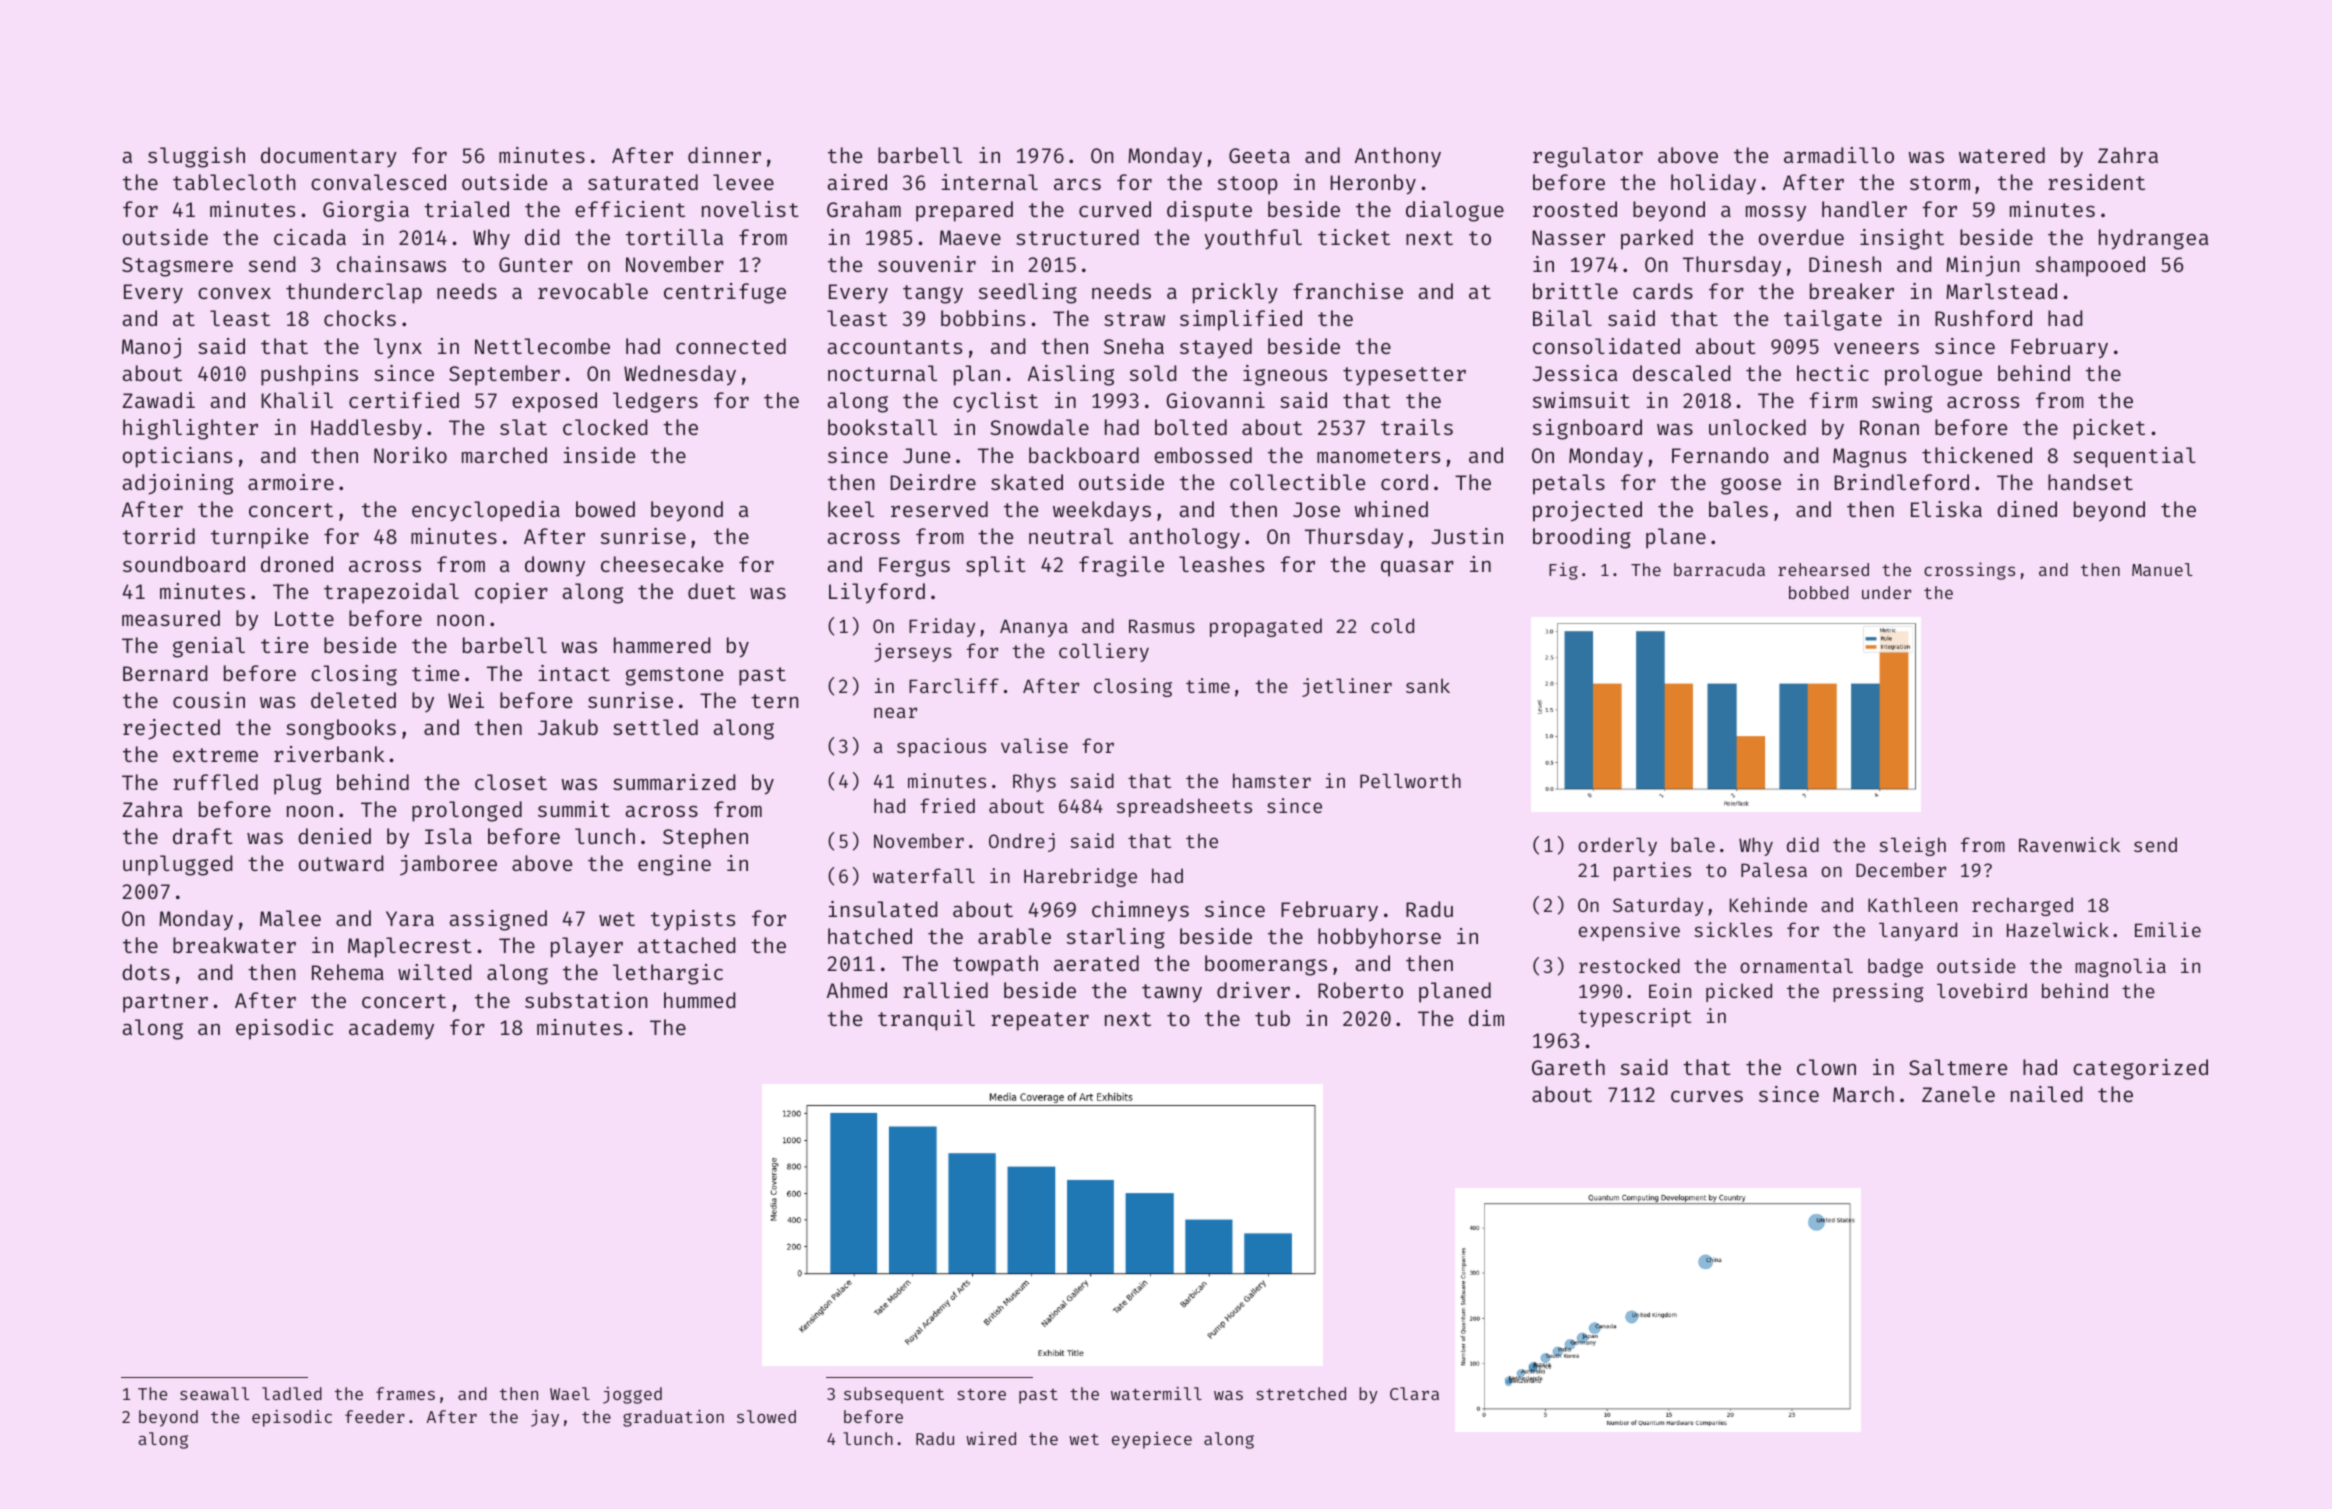 The image size is (2332, 1509). What do you see at coordinates (2162, 569) in the document?
I see `Manuel` at bounding box center [2162, 569].
